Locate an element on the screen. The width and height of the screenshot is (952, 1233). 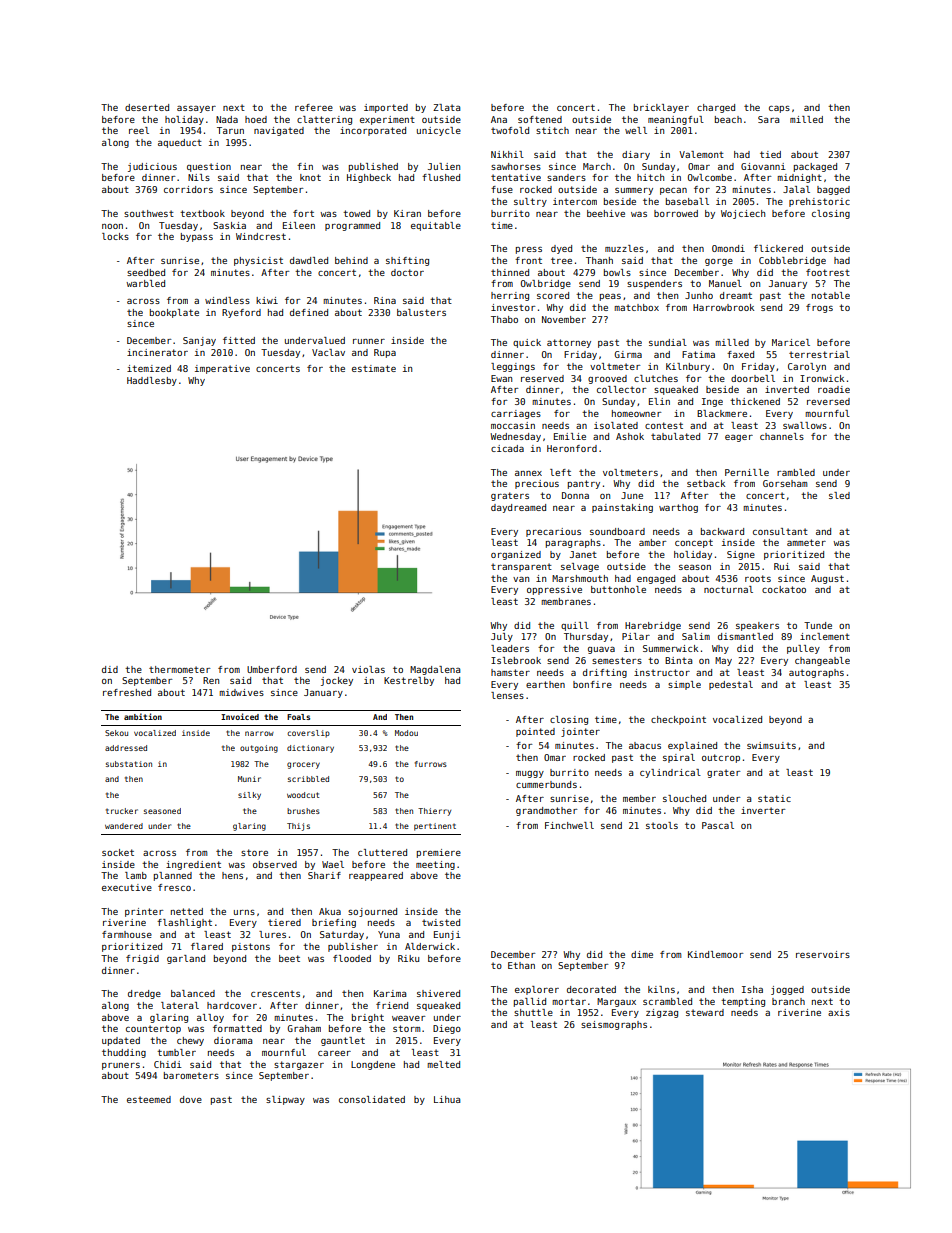
Ewan is located at coordinates (501, 378).
